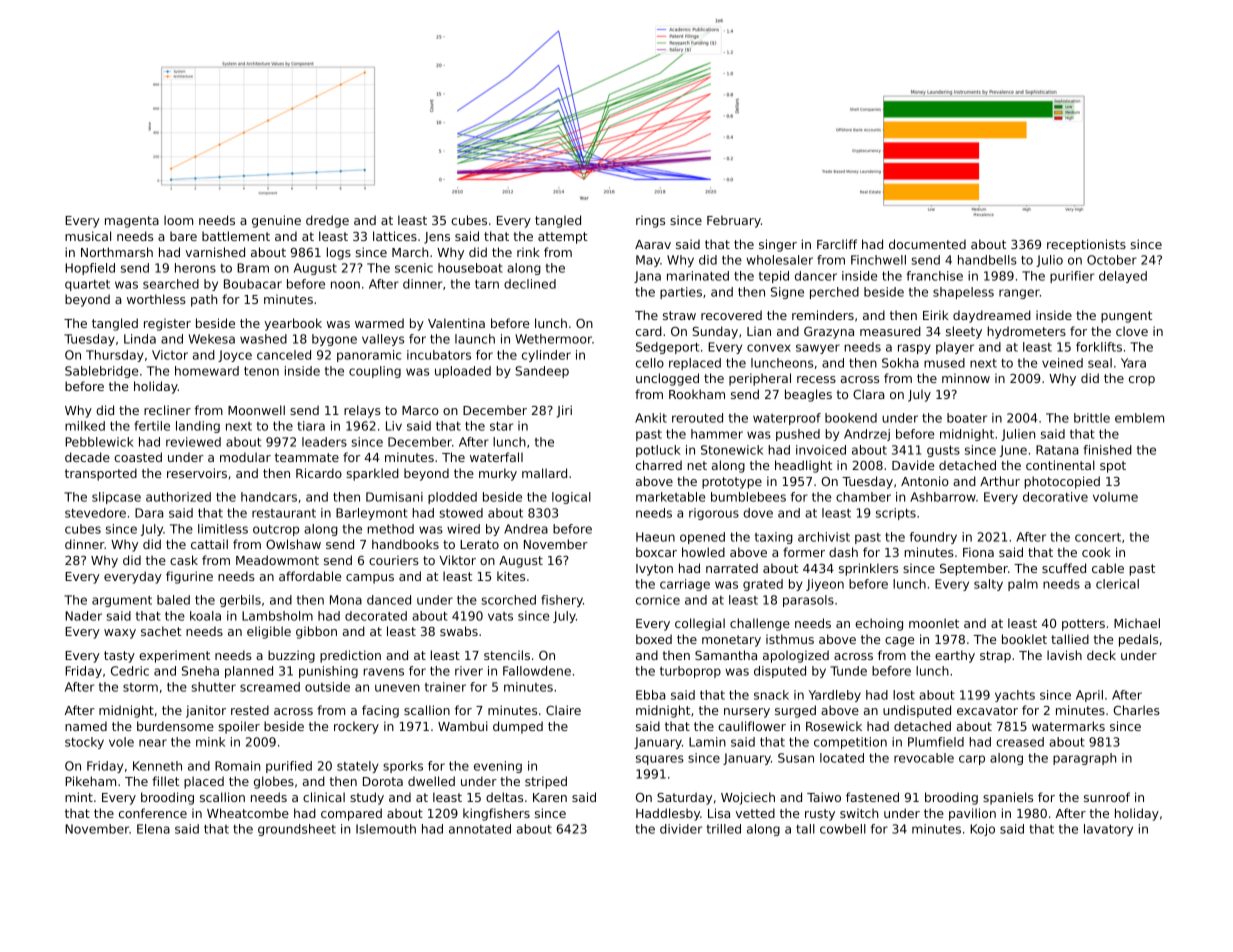  What do you see at coordinates (1018, 435) in the document?
I see `Julien` at bounding box center [1018, 435].
